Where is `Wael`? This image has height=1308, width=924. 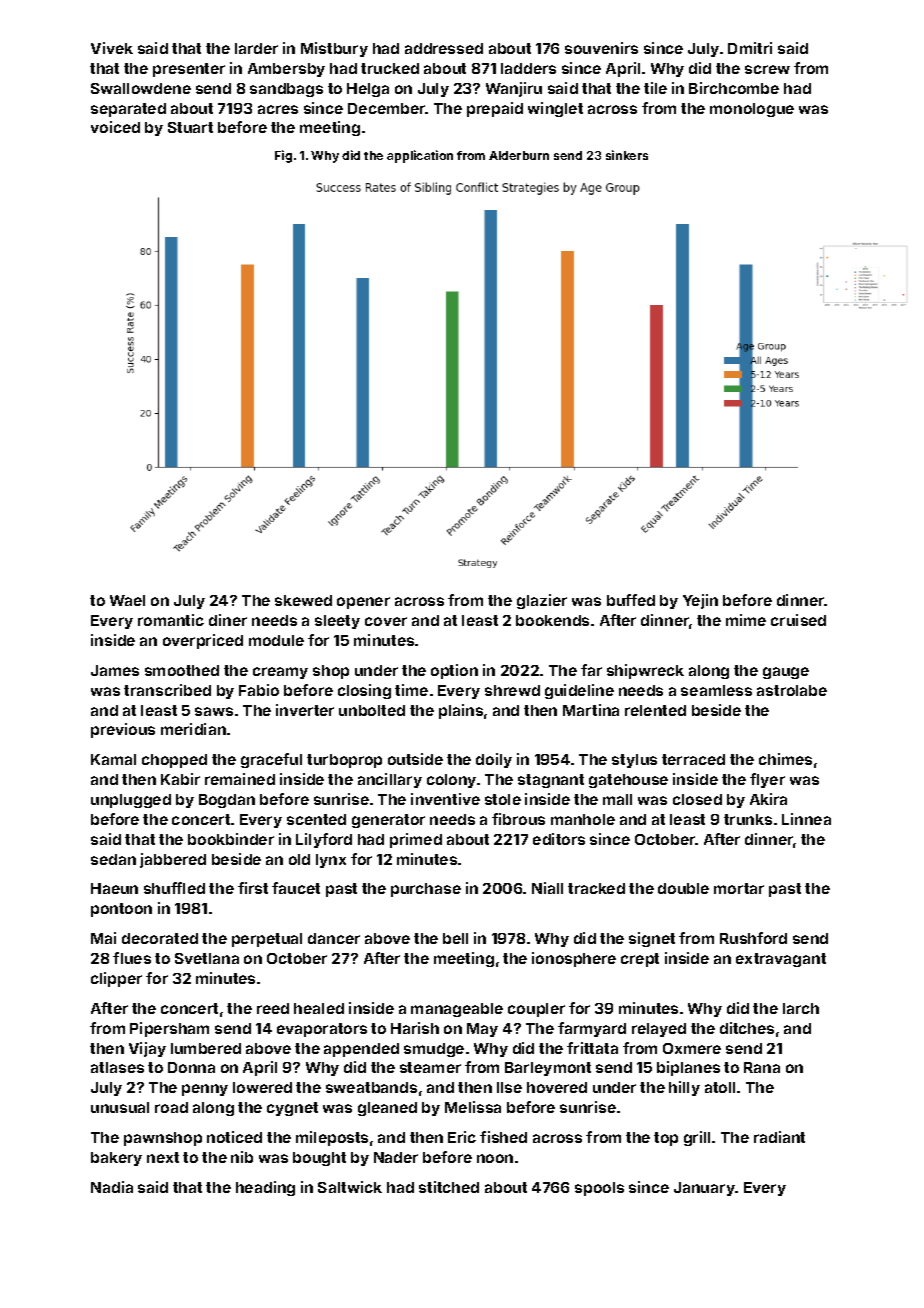
Wael is located at coordinates (127, 600).
